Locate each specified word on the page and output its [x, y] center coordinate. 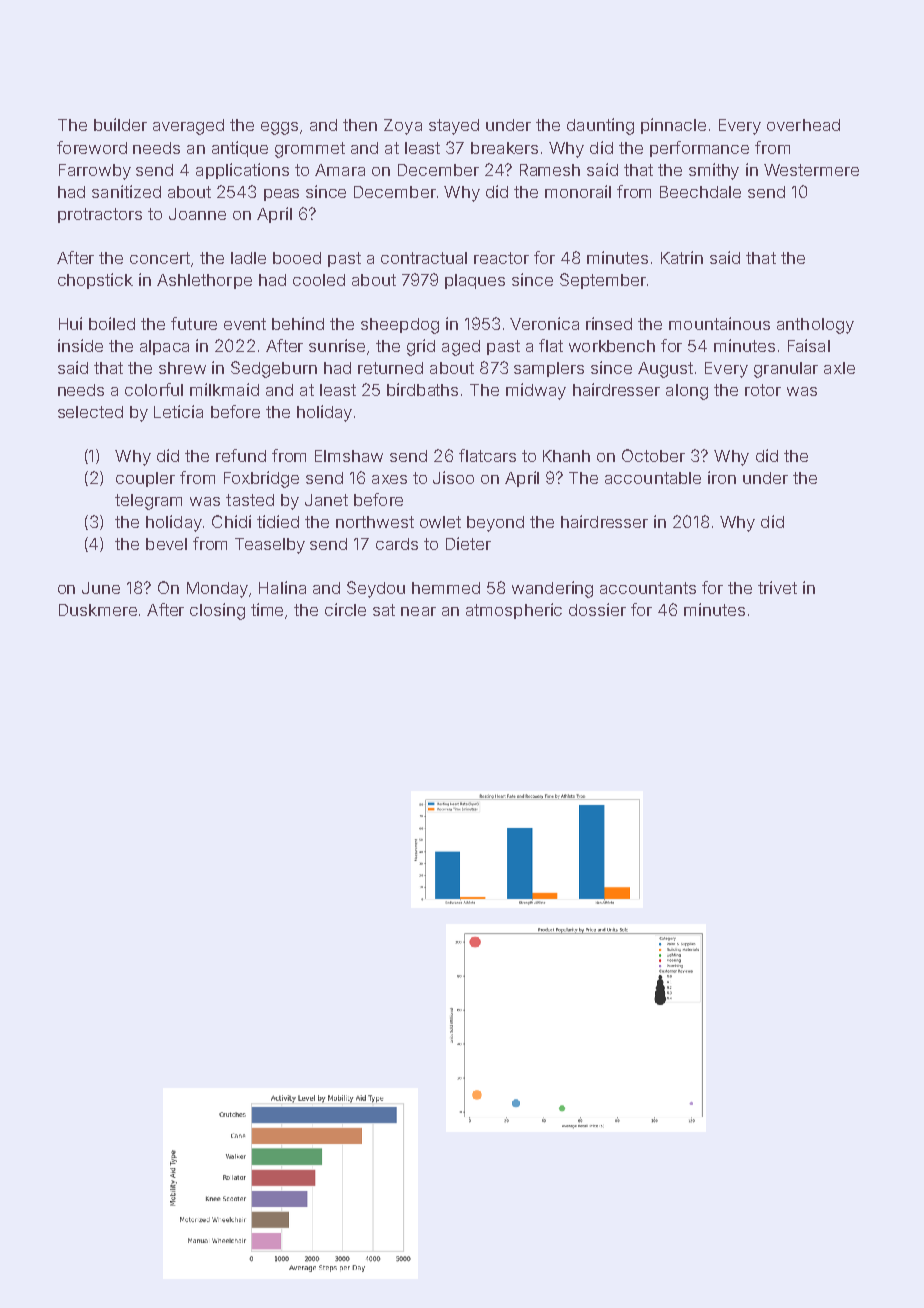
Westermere [811, 170]
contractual [424, 258]
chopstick [95, 281]
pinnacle [673, 126]
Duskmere [98, 610]
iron [722, 477]
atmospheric [514, 611]
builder [120, 124]
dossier [597, 609]
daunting [600, 126]
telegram [148, 502]
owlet [440, 522]
